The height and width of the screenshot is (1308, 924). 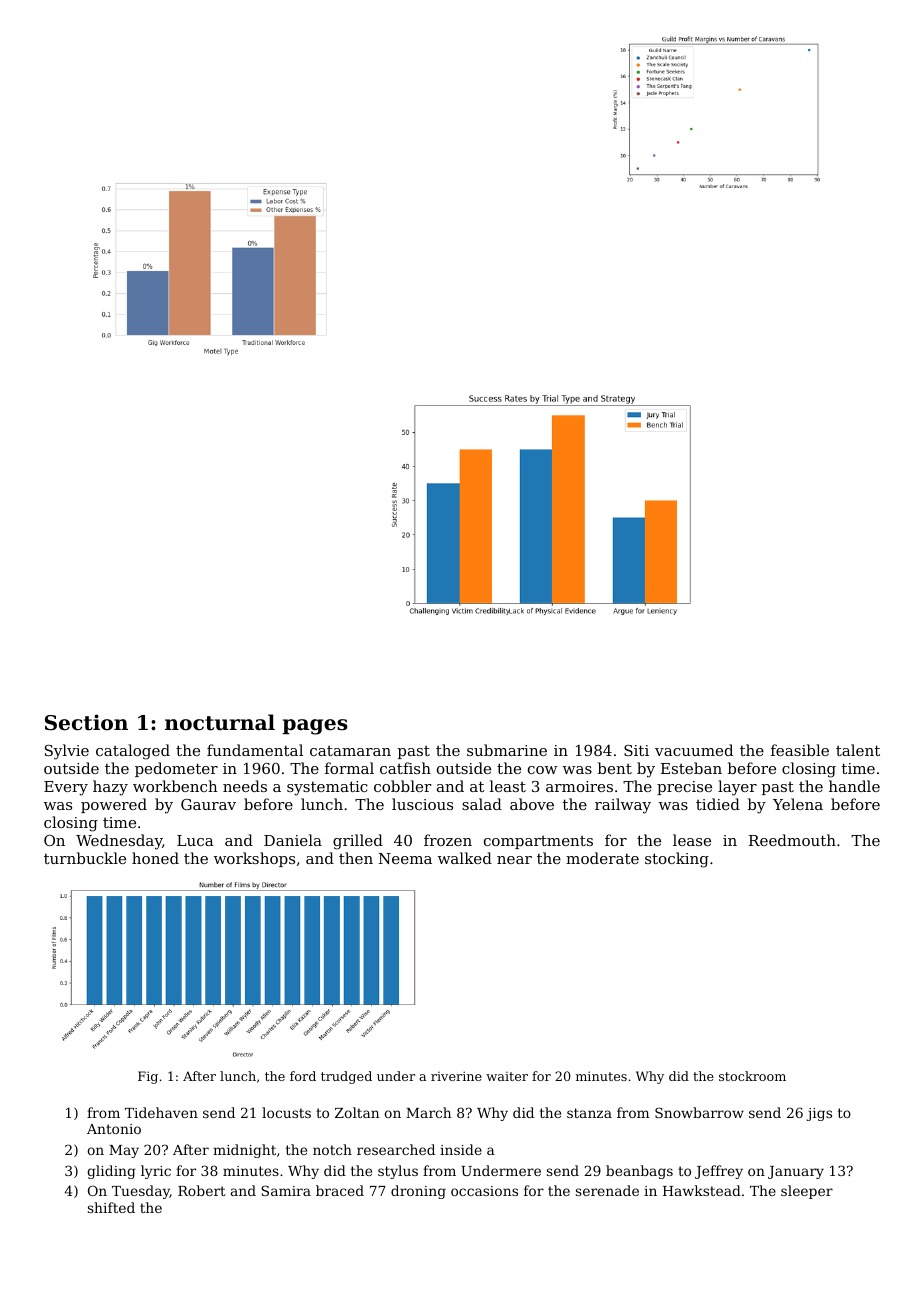 I want to click on jigs, so click(x=819, y=1114).
